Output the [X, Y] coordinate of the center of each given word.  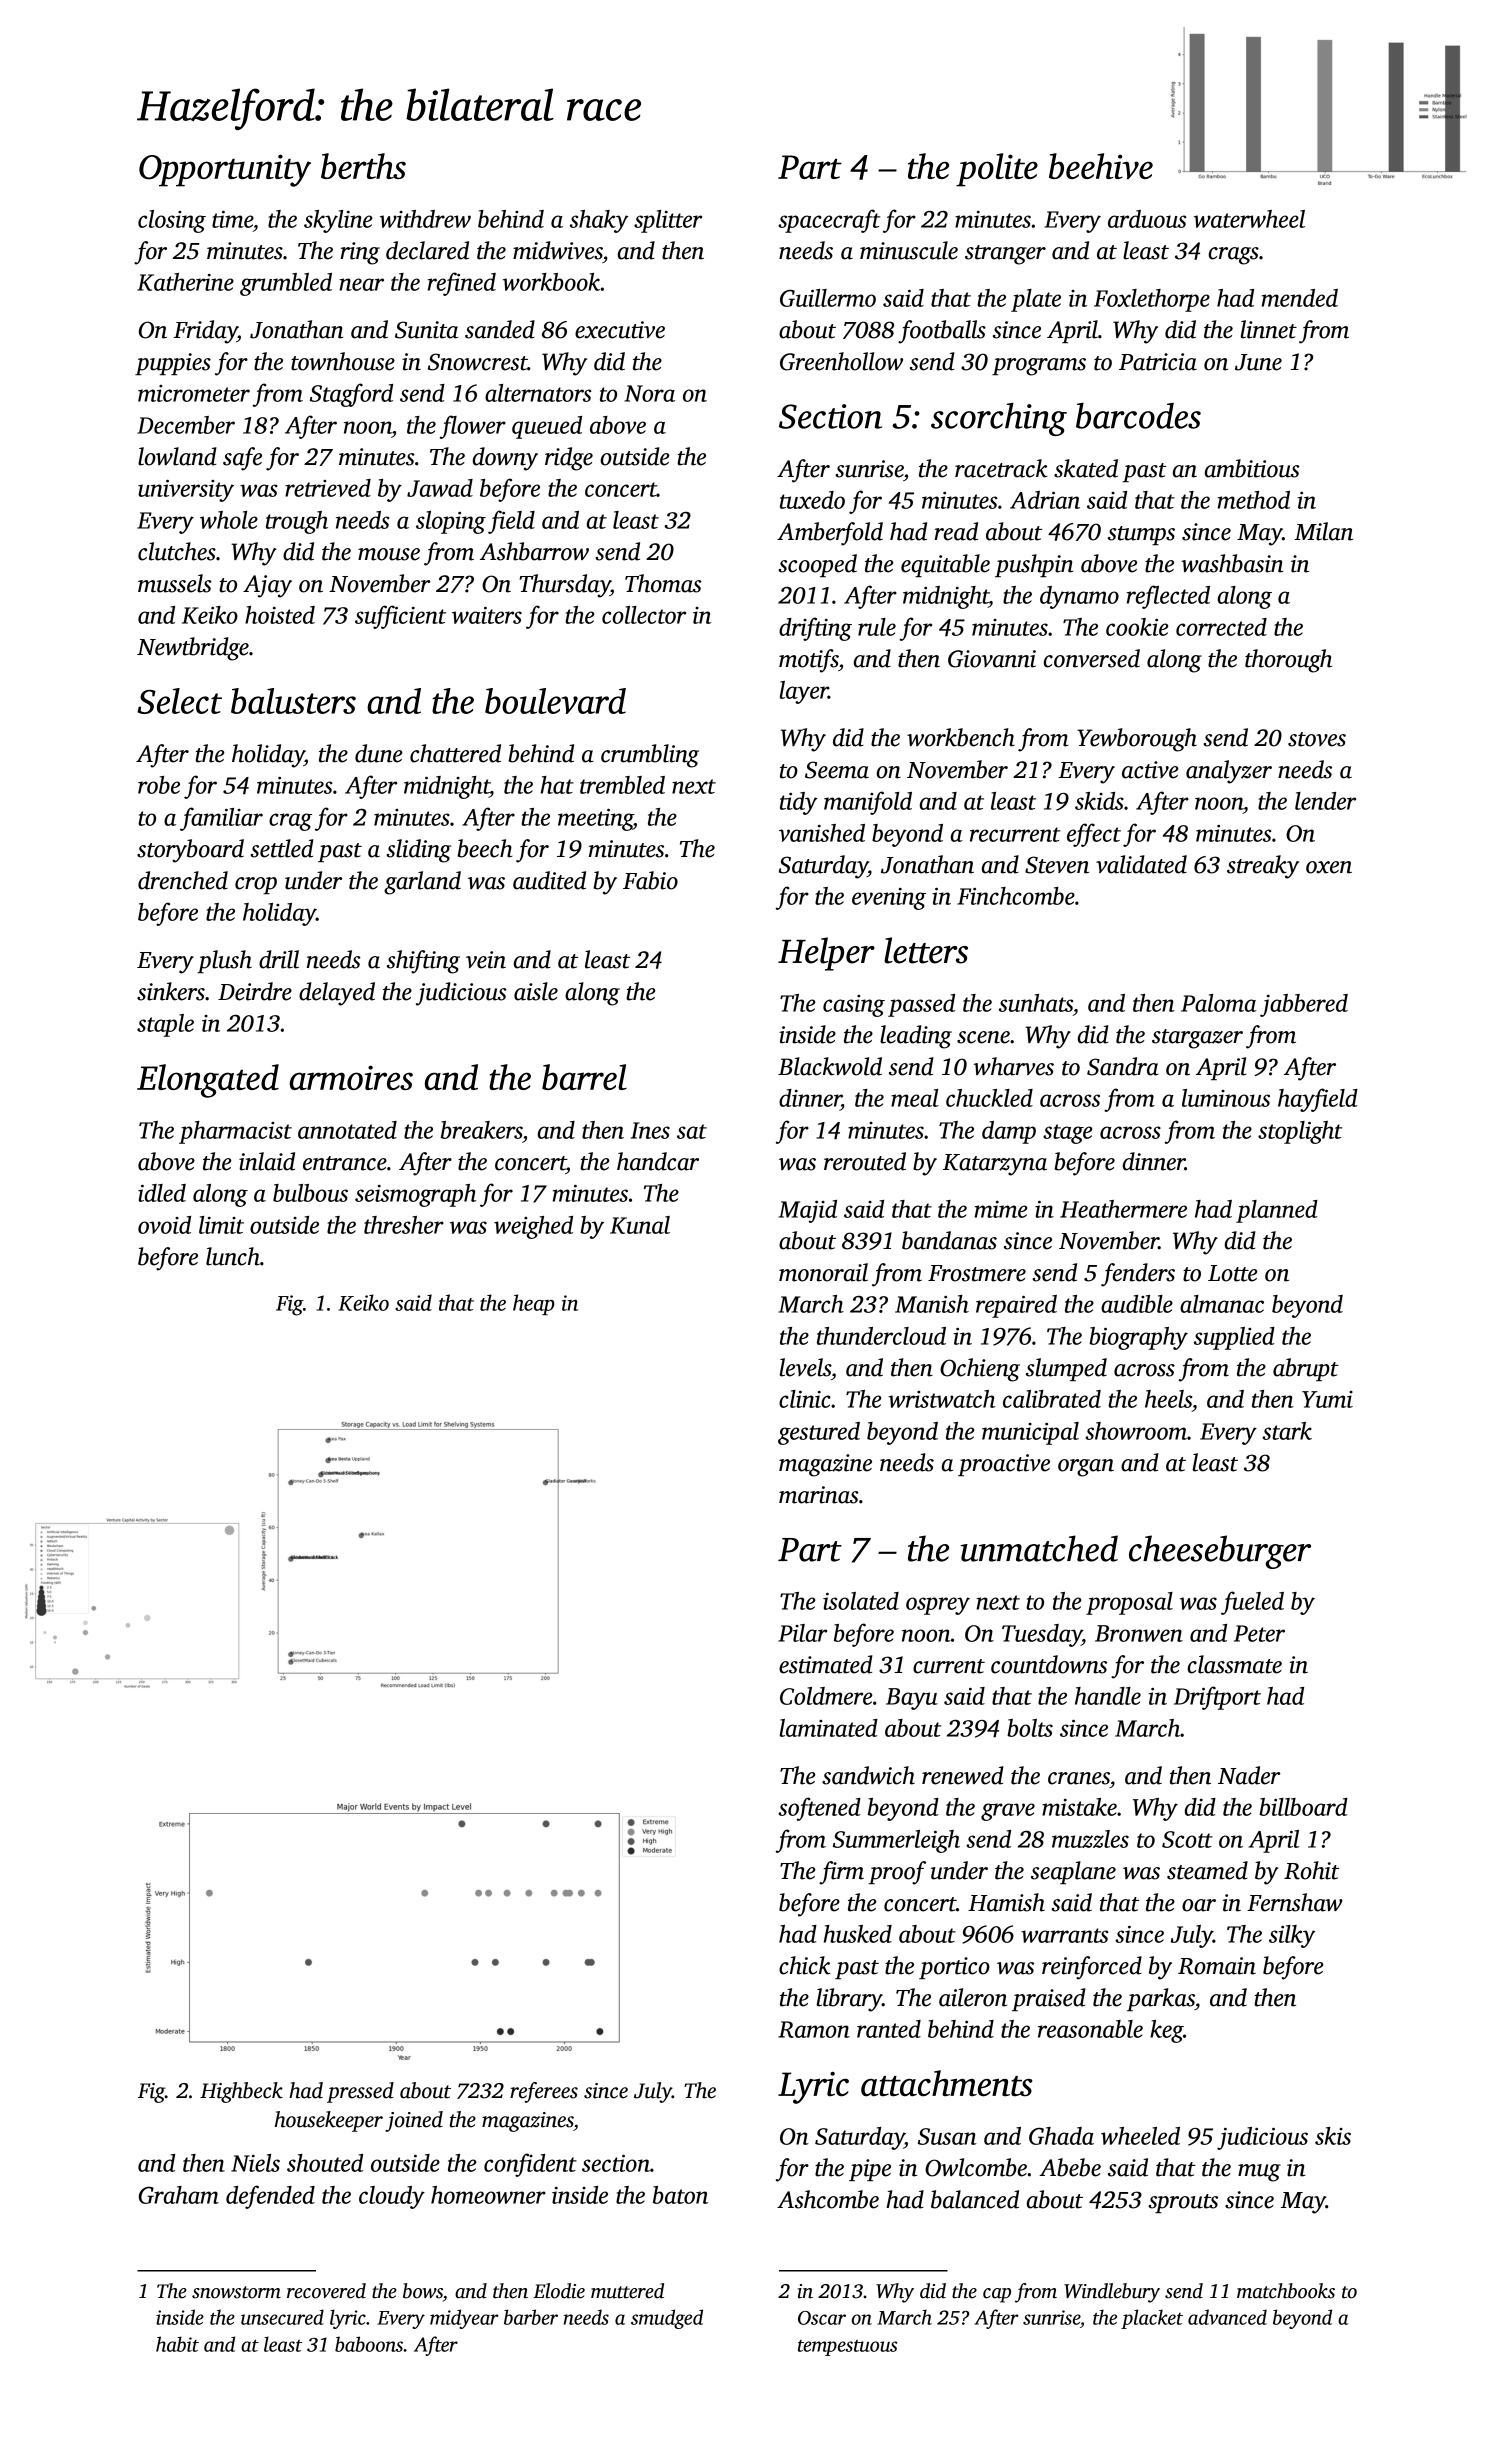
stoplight [1300, 1132]
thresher [404, 1225]
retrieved [328, 488]
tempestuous [847, 2348]
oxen [1329, 867]
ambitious [1252, 468]
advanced [1227, 2317]
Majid [807, 1211]
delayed [337, 994]
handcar [658, 1161]
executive [620, 330]
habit [177, 2344]
